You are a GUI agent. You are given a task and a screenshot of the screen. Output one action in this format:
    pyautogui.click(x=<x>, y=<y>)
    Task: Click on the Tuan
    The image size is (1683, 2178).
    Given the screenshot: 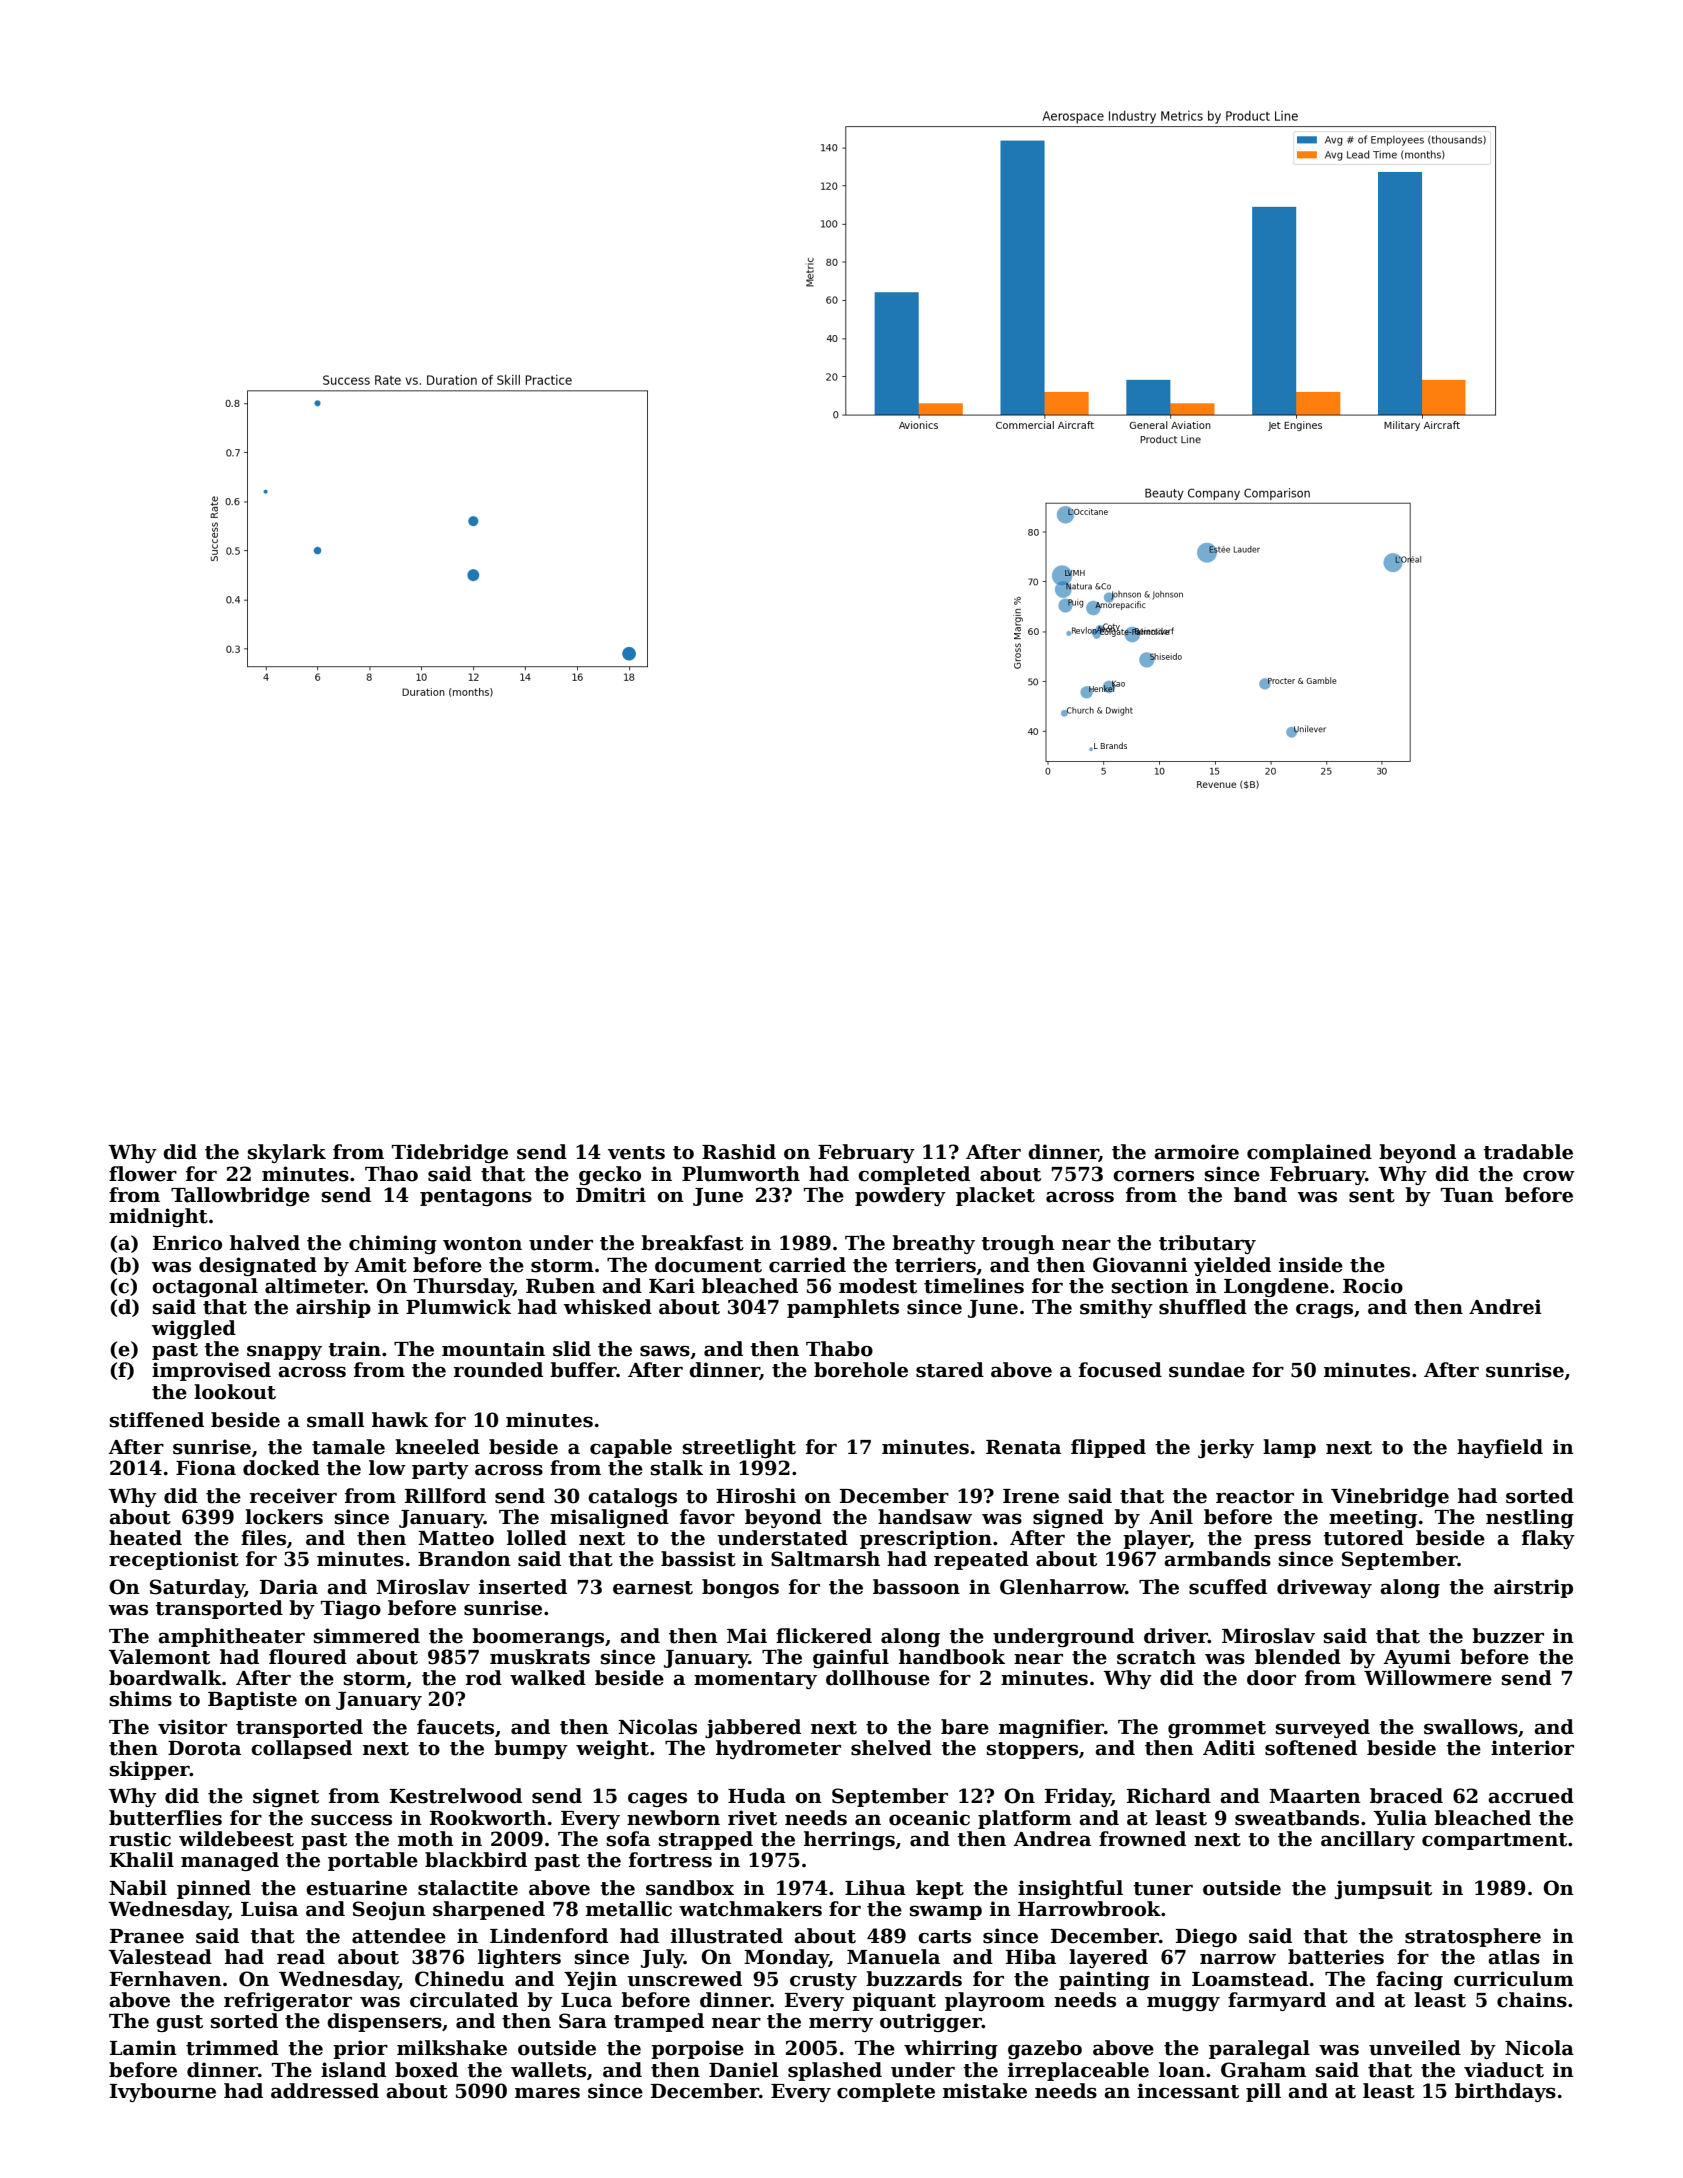 What is the action you would take?
    pyautogui.click(x=1467, y=1195)
